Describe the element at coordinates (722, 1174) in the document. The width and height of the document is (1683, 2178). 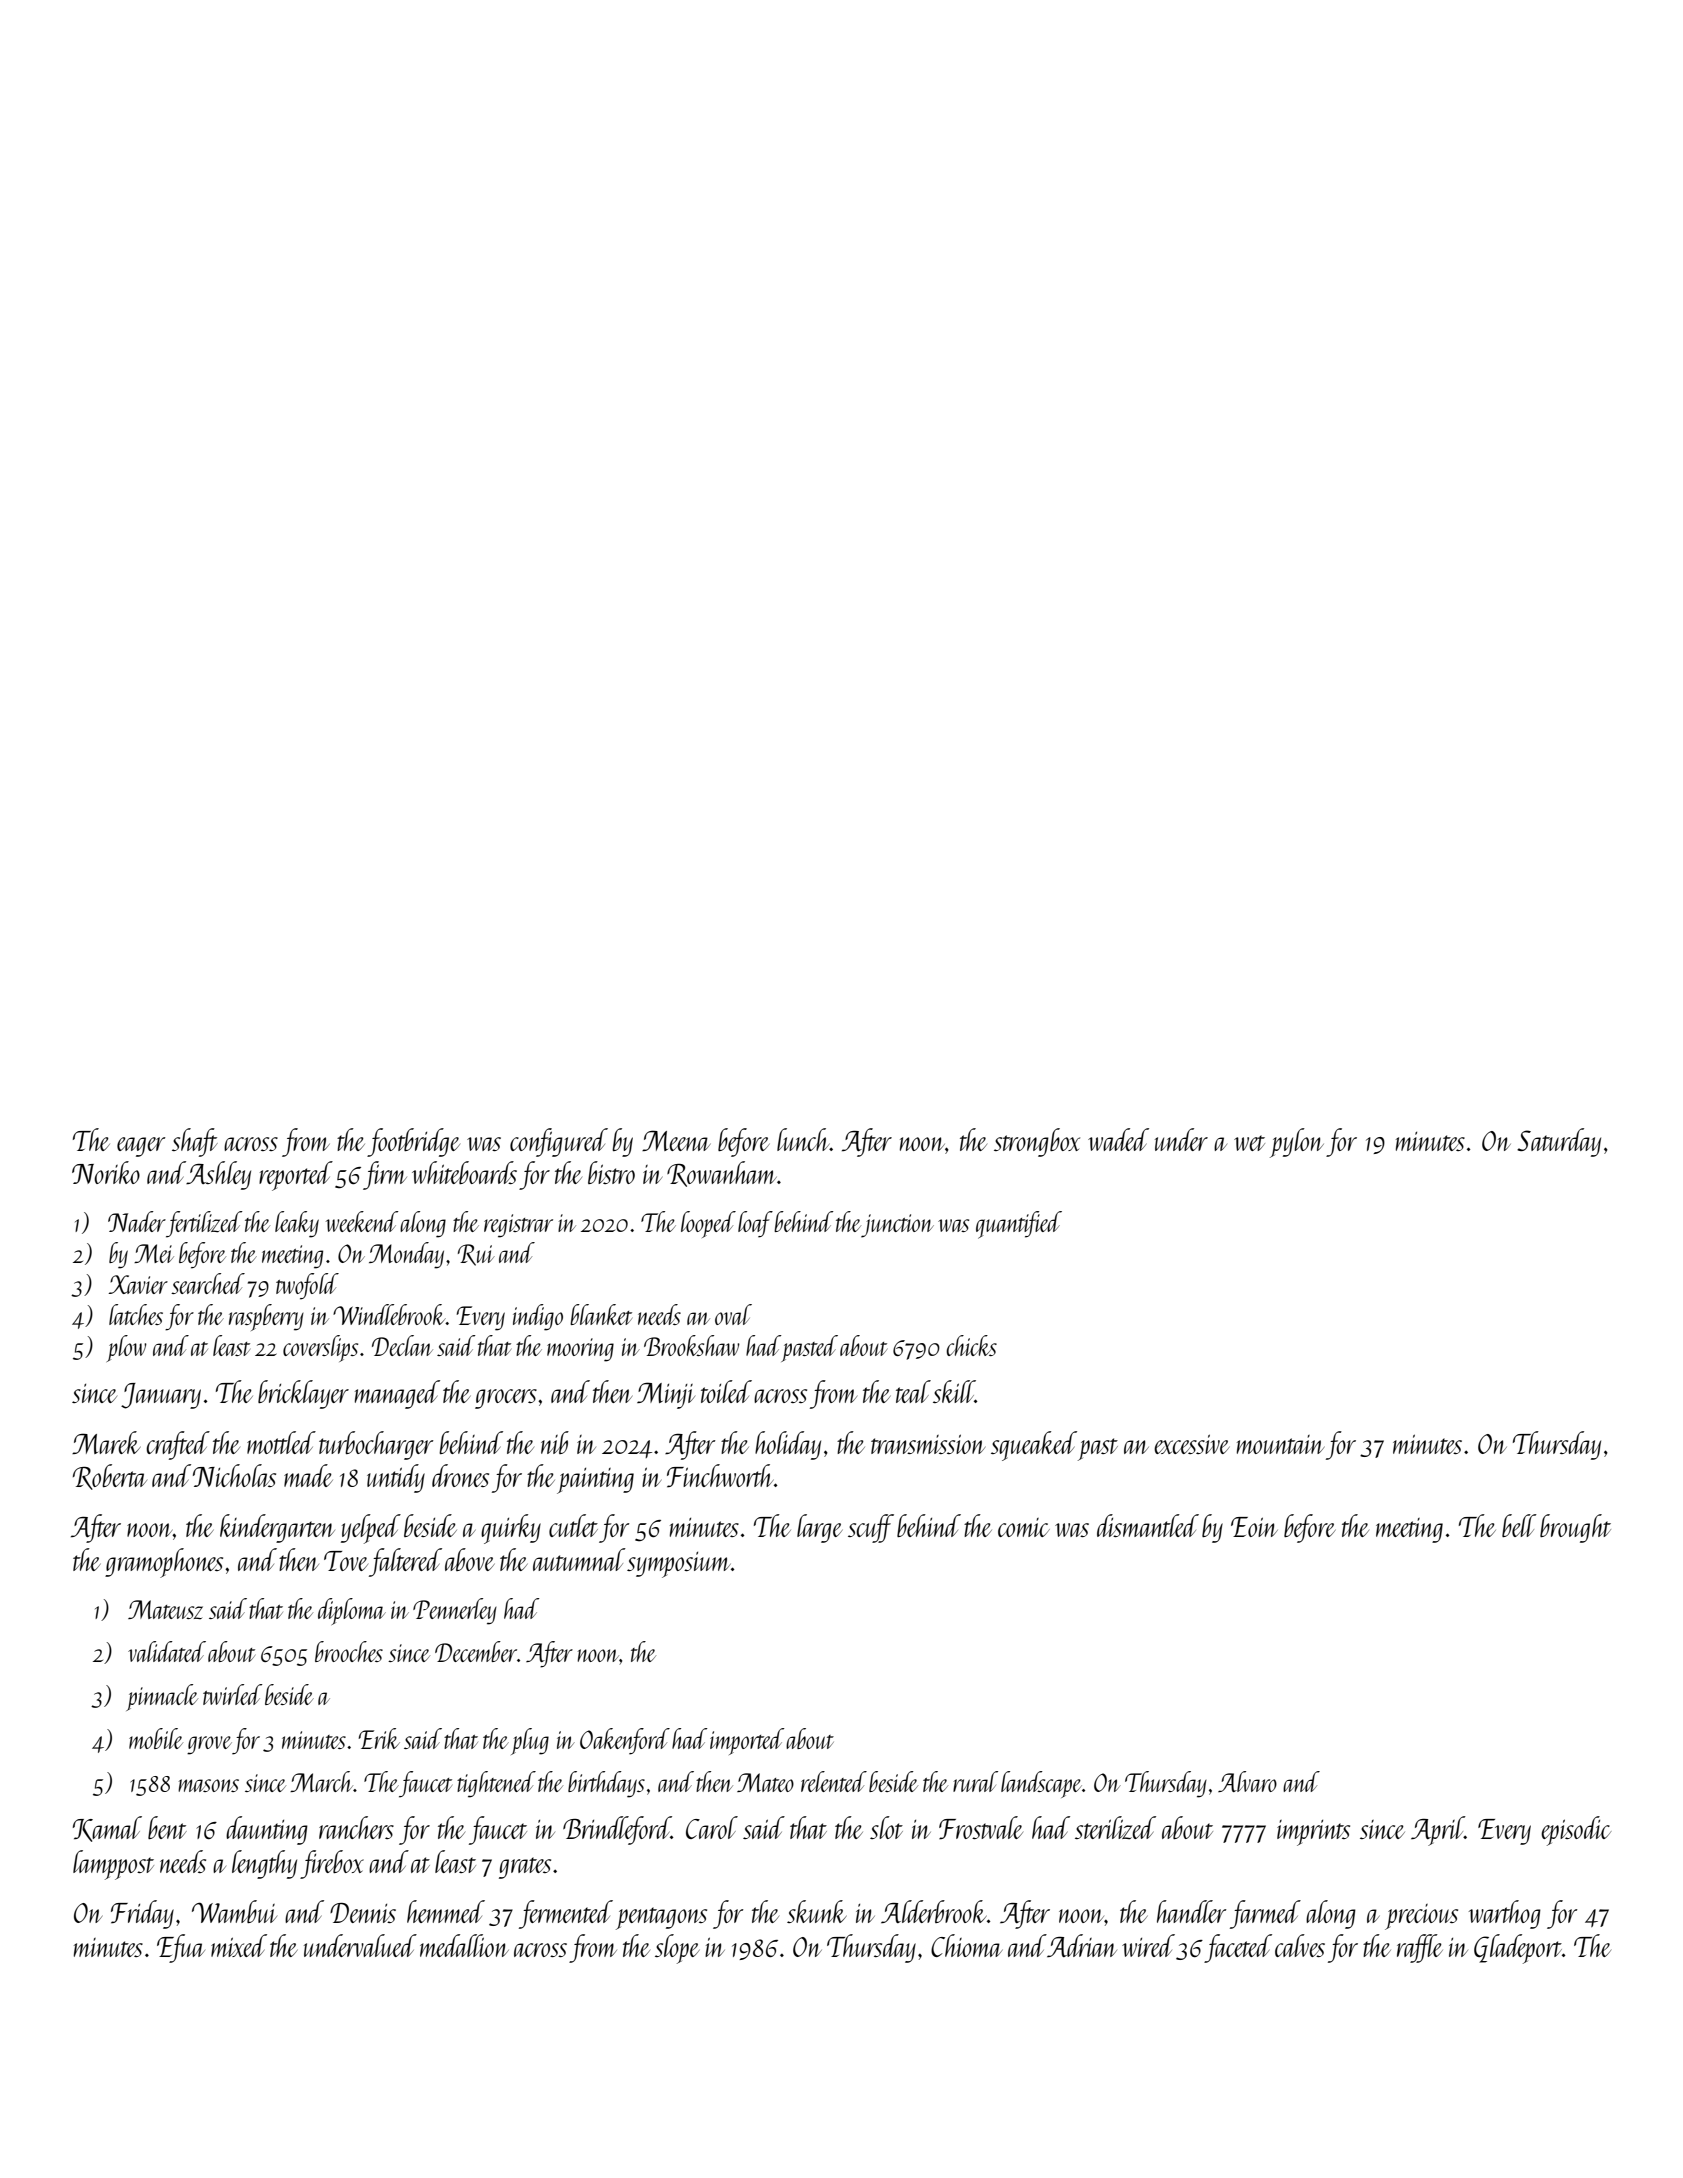
I see `Rowanham` at that location.
